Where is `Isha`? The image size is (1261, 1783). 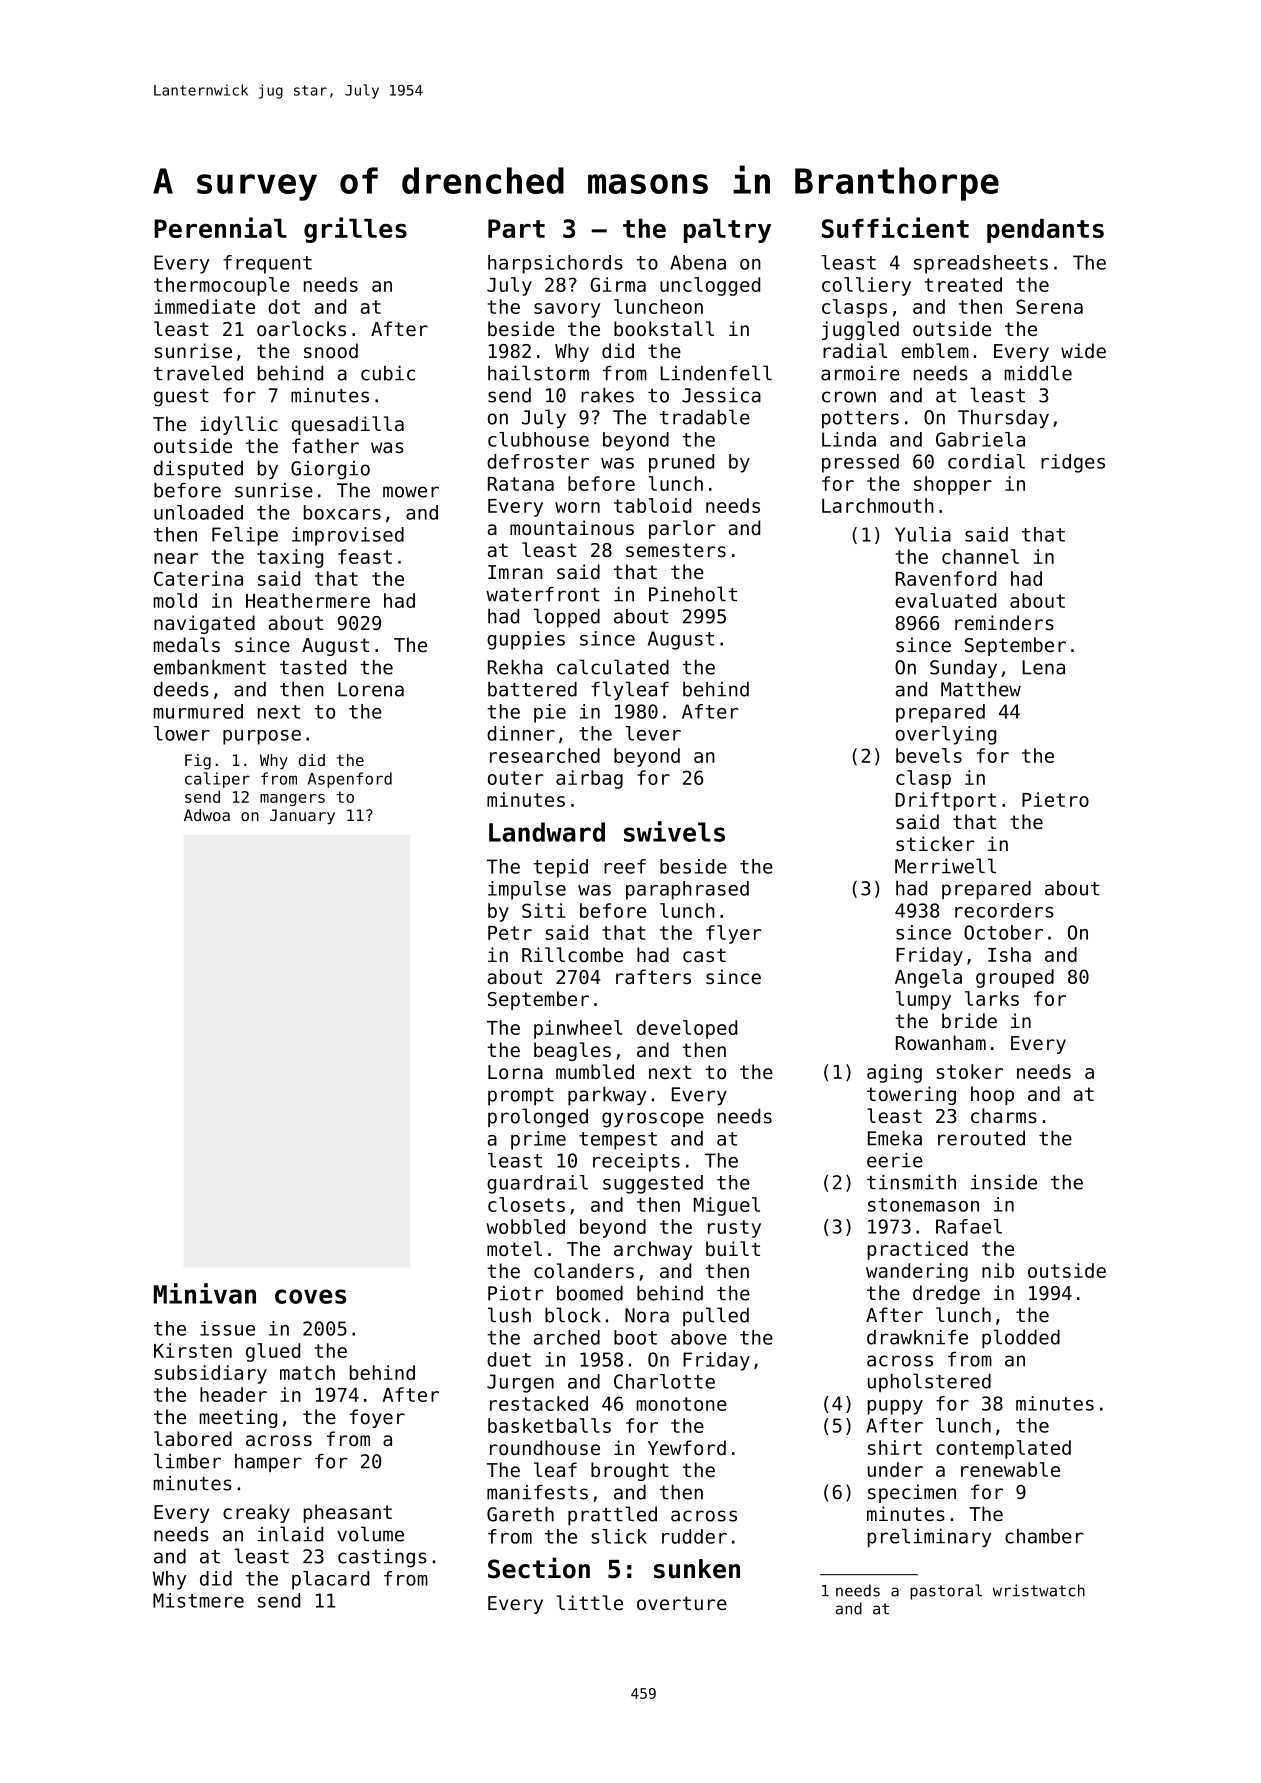
Isha is located at coordinates (1009, 954).
